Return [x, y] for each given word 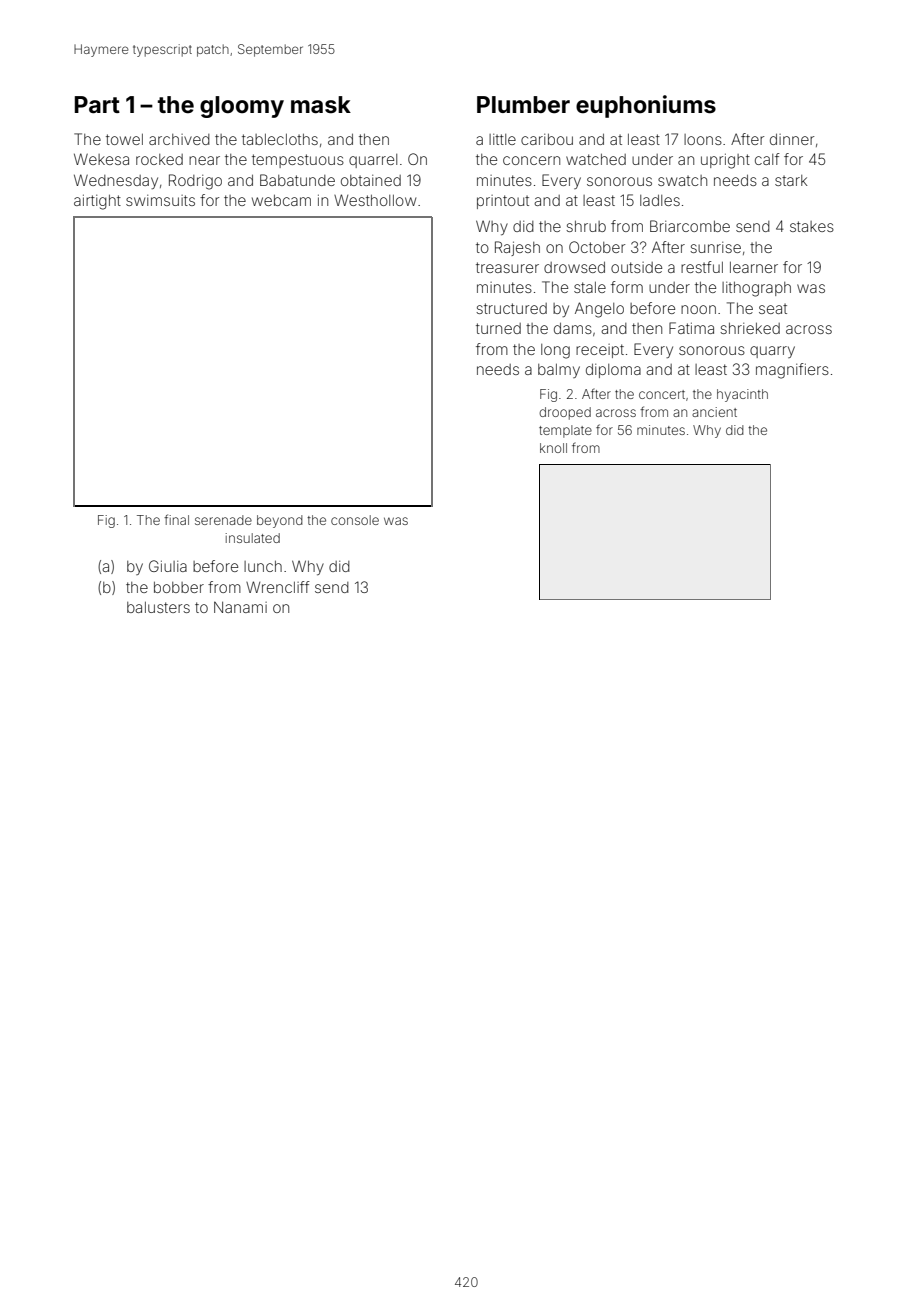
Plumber [523, 105]
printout [503, 202]
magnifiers [792, 371]
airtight [97, 202]
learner [754, 267]
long [555, 351]
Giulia [168, 566]
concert [662, 394]
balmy [559, 371]
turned [498, 328]
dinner [792, 139]
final [176, 519]
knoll [553, 448]
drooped [565, 413]
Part [97, 105]
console [355, 520]
